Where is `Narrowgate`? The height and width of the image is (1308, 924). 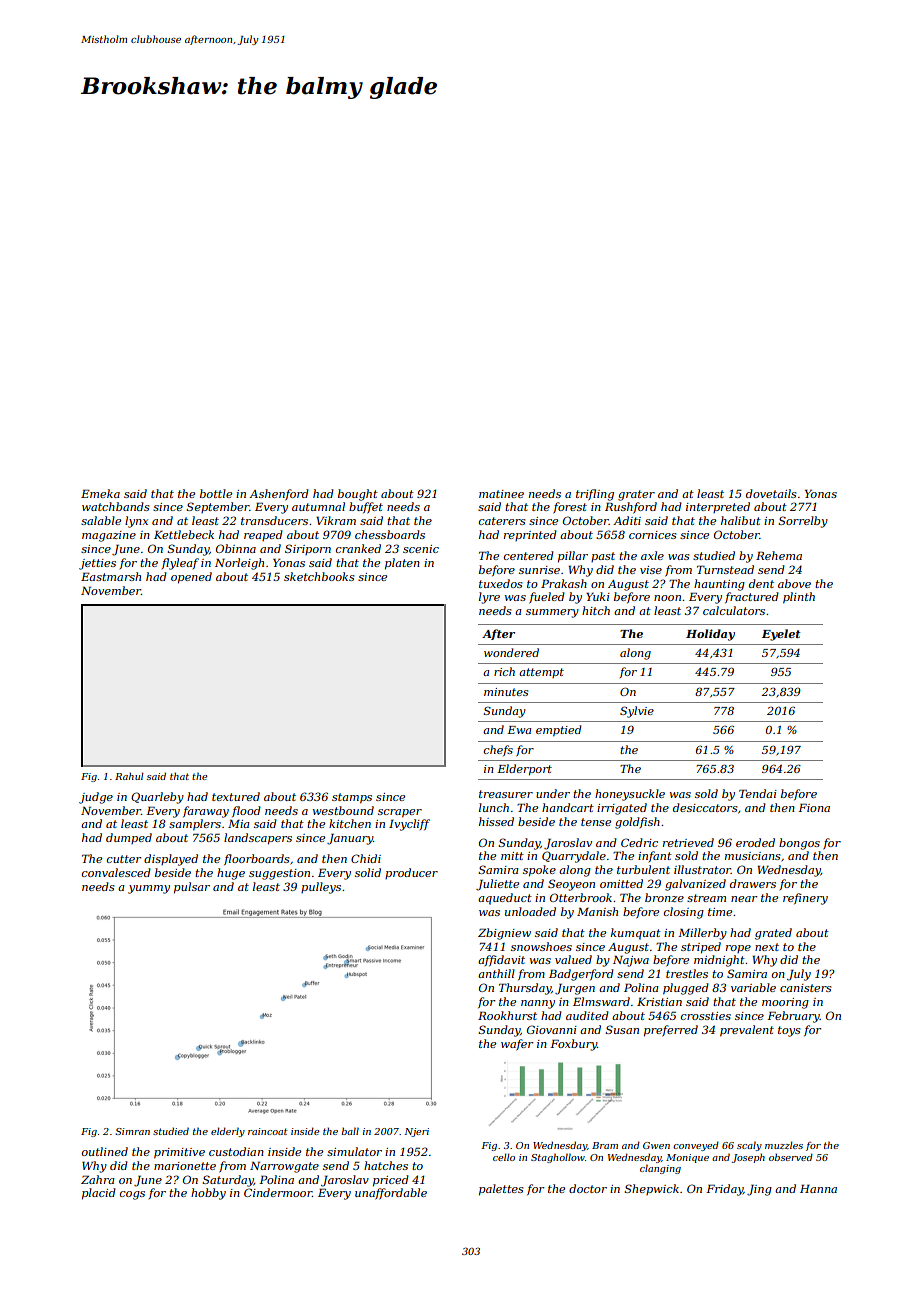 Narrowgate is located at coordinates (284, 1167).
